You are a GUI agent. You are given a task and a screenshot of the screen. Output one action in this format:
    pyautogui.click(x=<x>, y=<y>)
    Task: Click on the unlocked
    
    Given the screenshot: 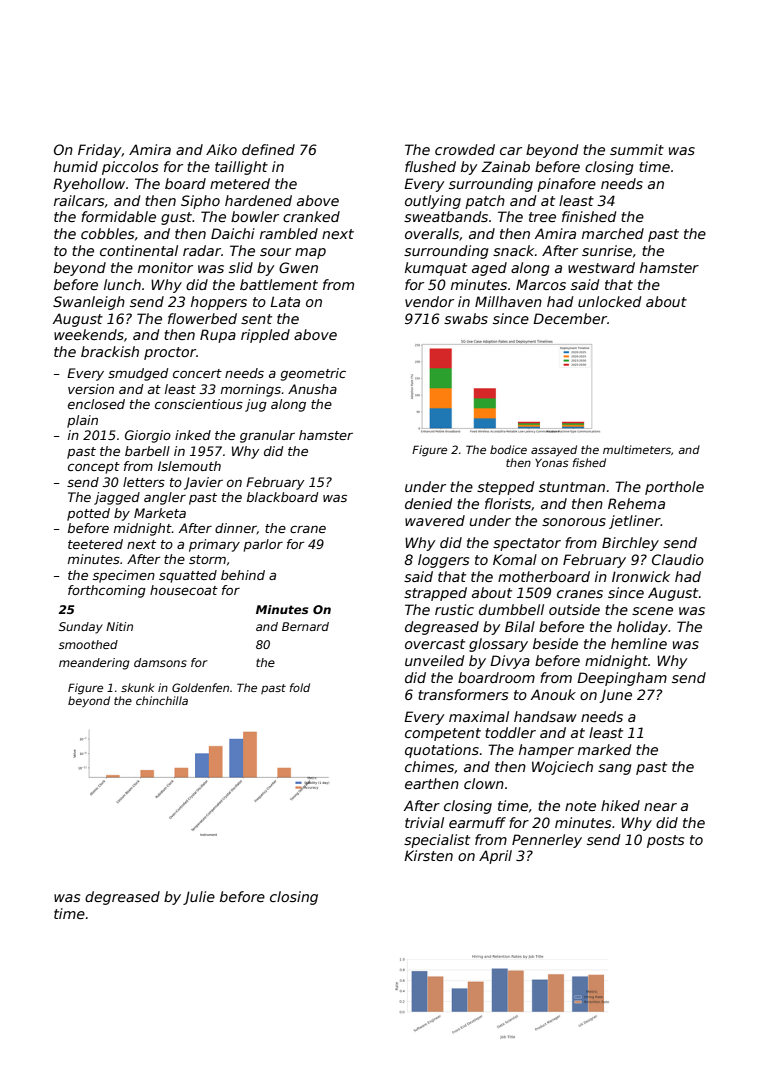 What is the action you would take?
    pyautogui.click(x=609, y=301)
